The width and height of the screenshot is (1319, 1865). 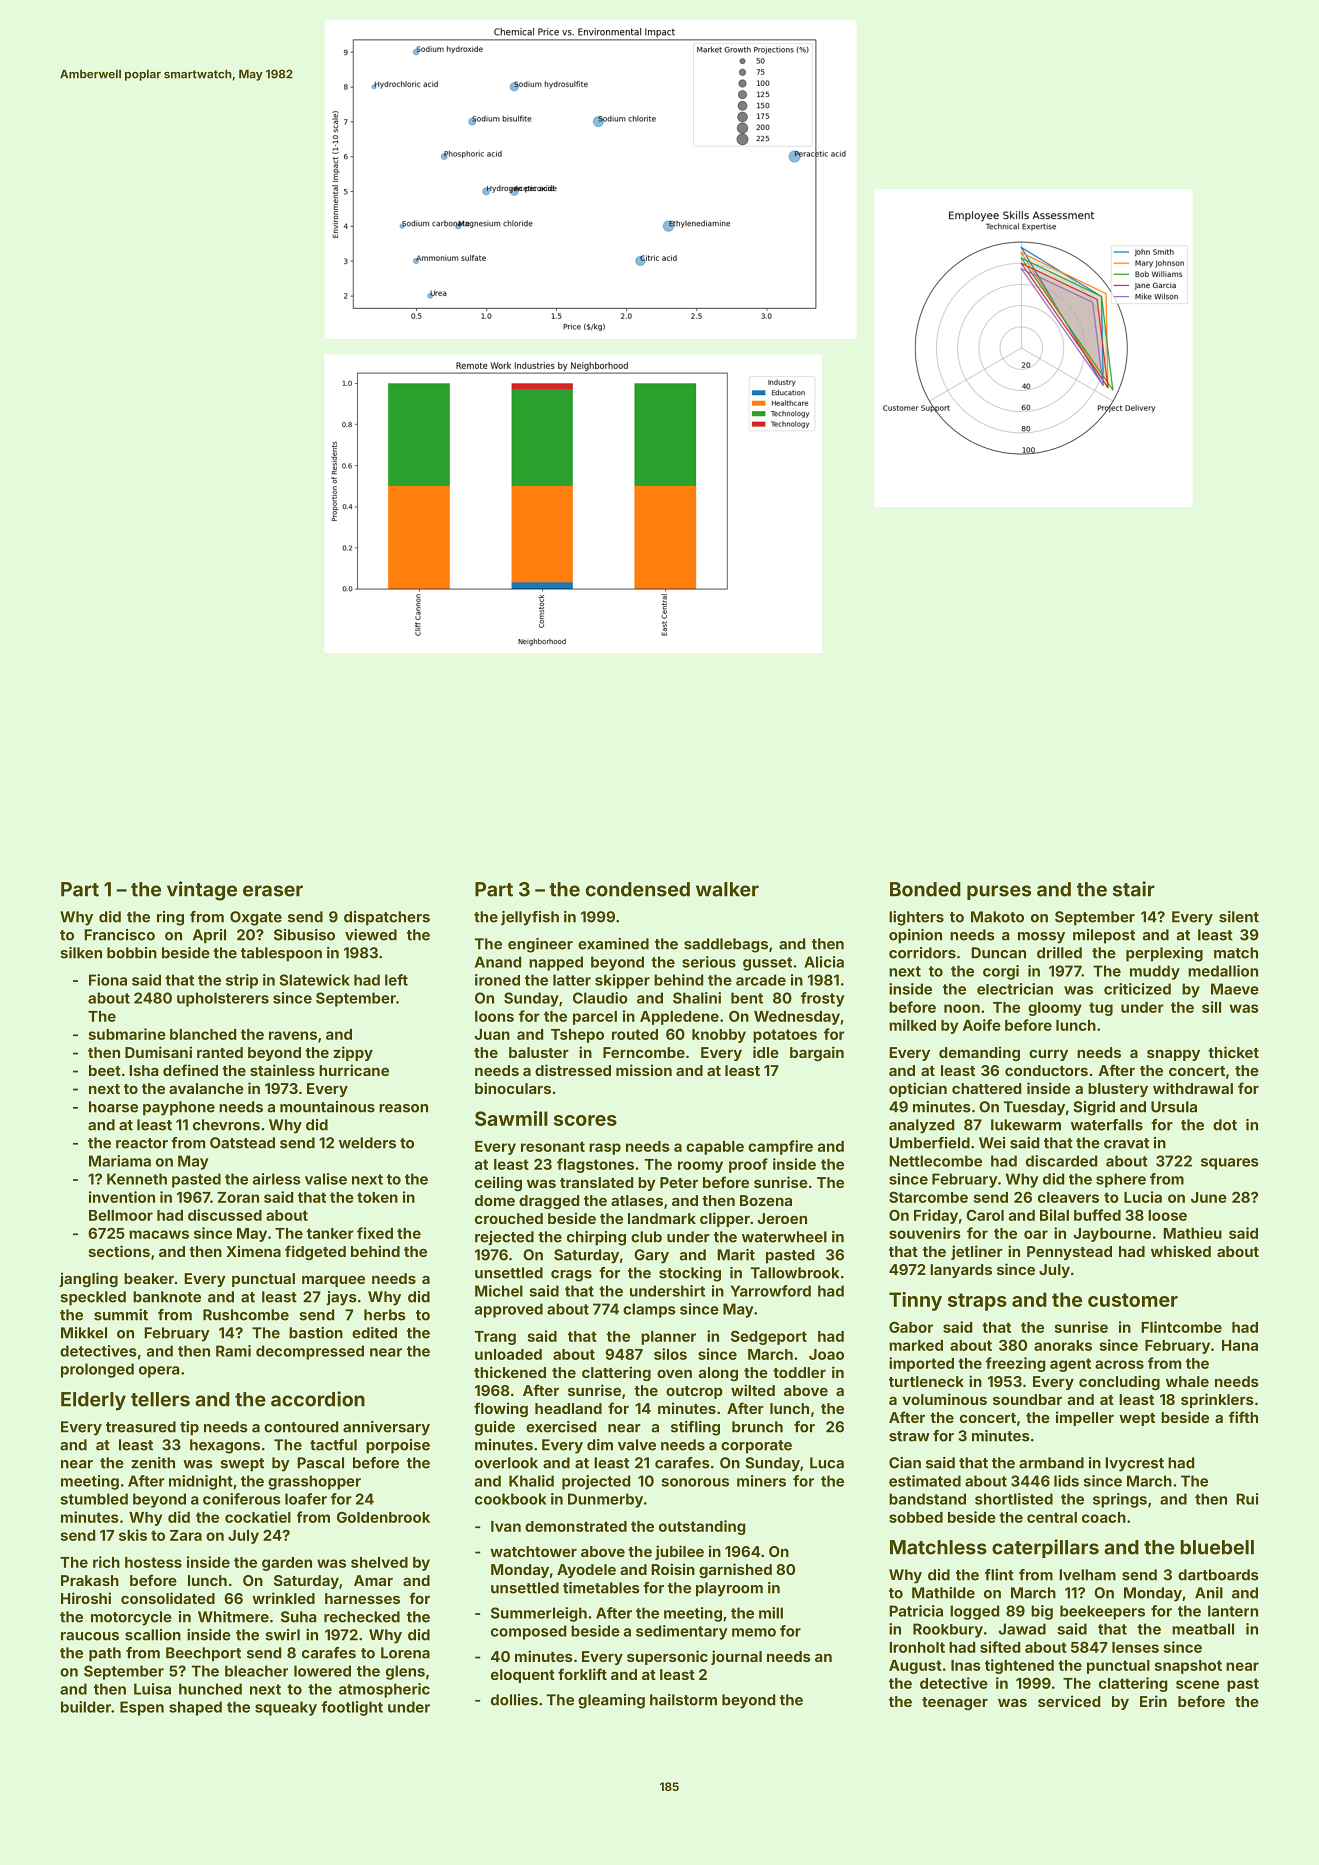 I want to click on contoured, so click(x=301, y=1427).
